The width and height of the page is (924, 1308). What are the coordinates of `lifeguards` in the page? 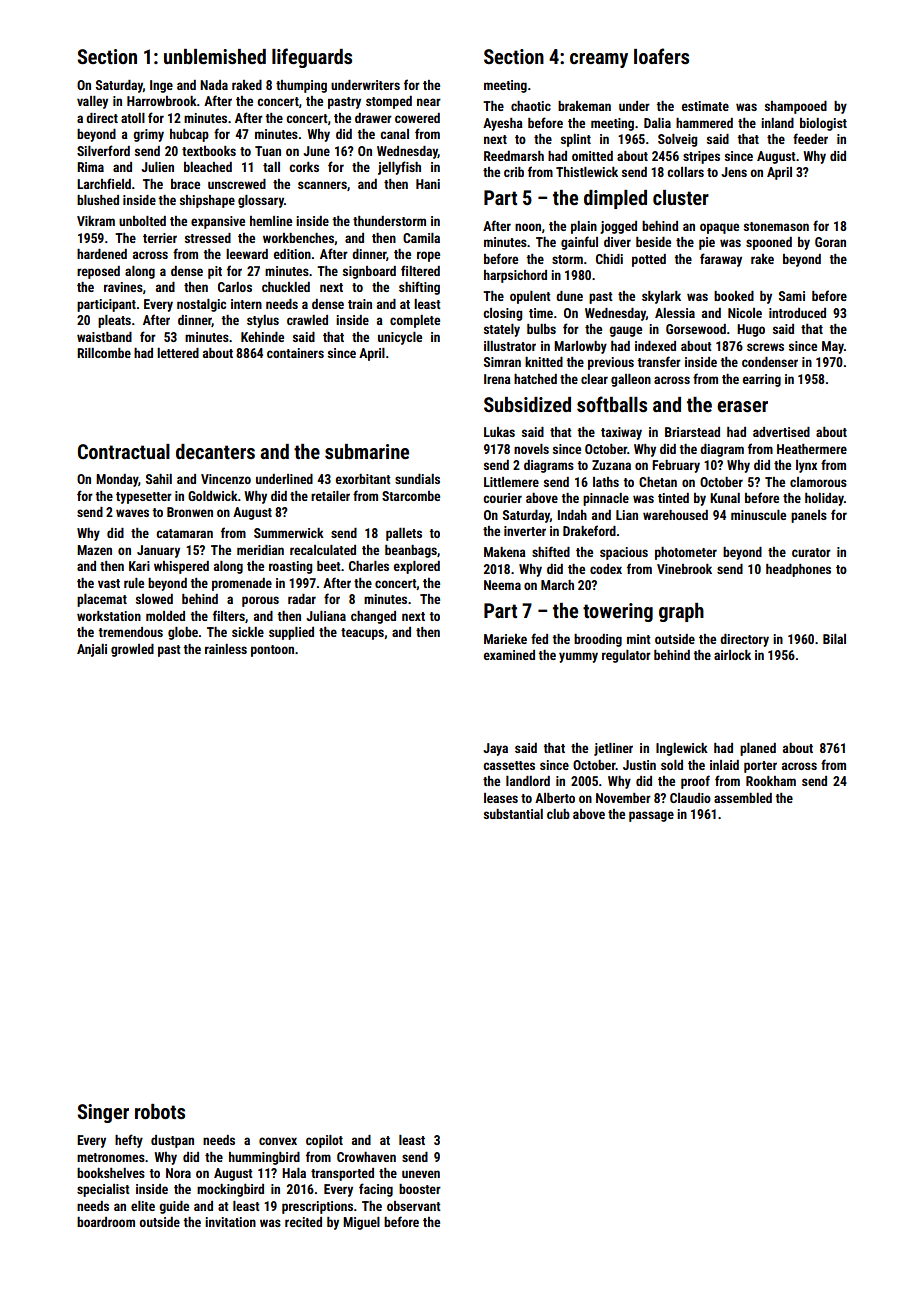 It's located at (312, 58).
